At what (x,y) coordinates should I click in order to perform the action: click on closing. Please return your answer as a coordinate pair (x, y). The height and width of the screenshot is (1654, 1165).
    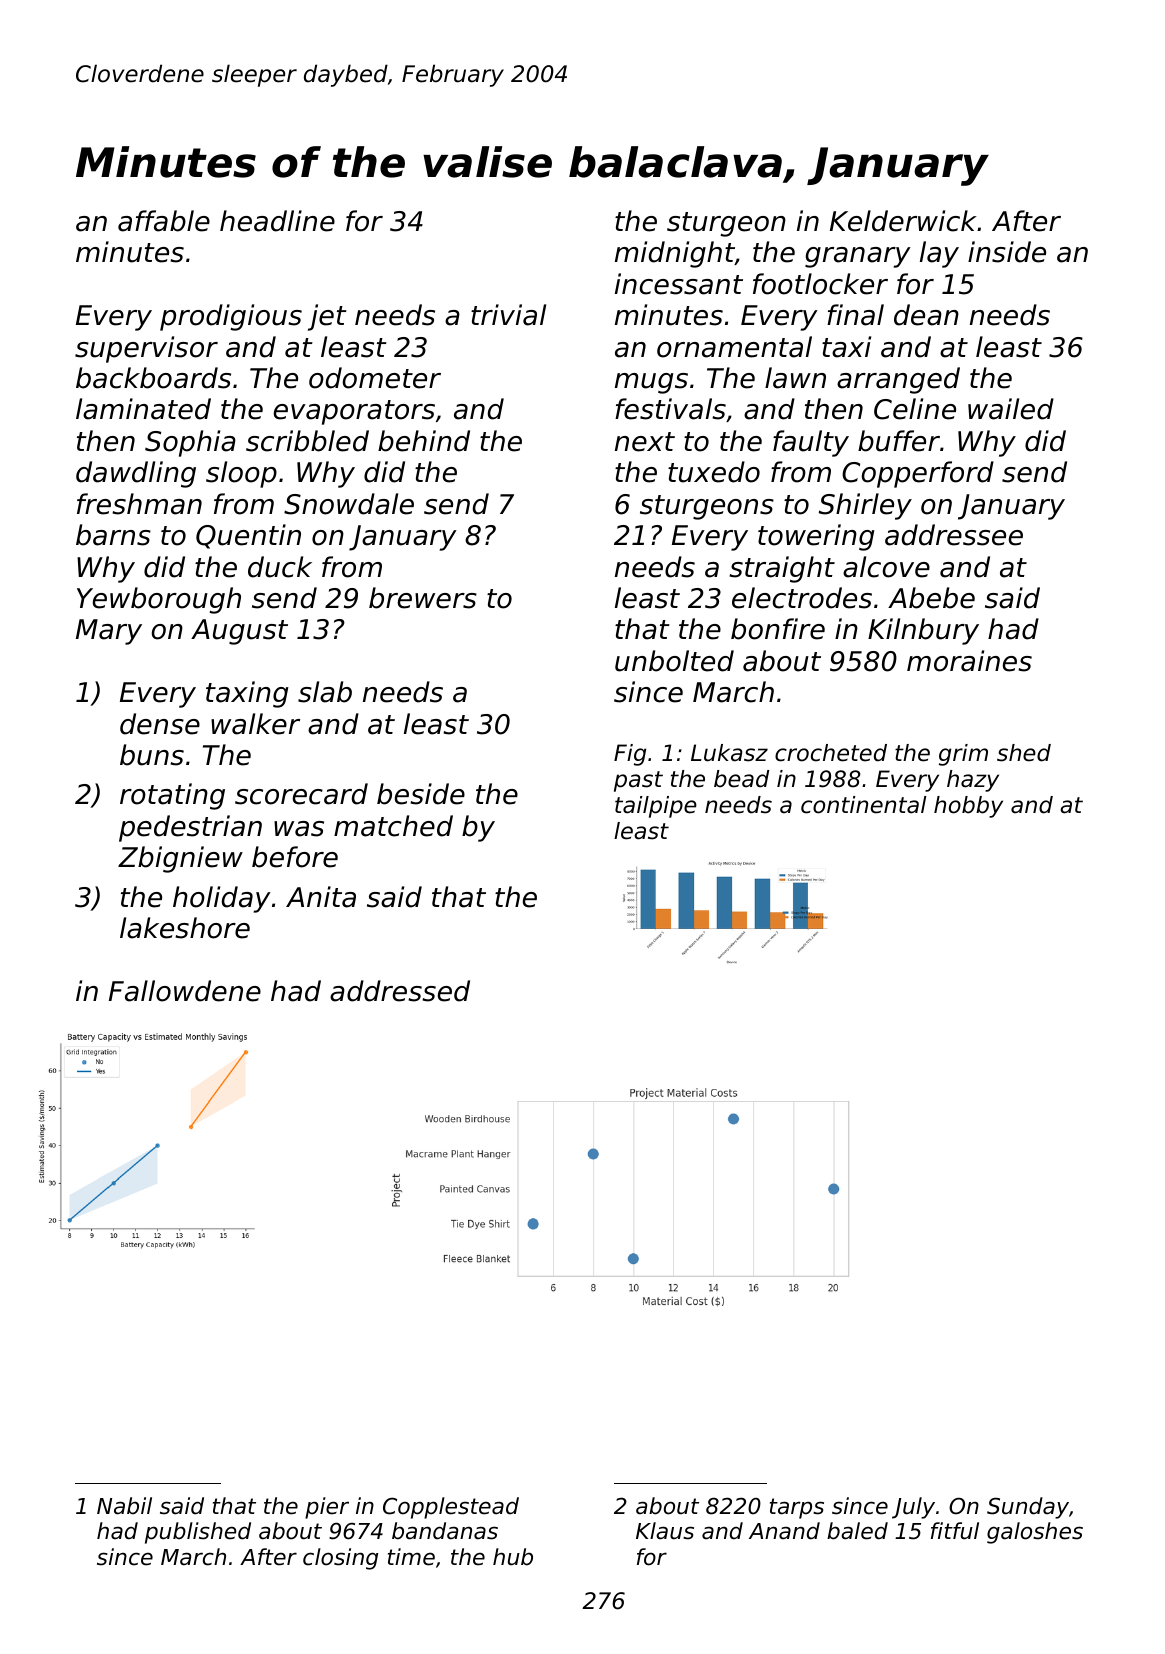
    Looking at the image, I should click on (340, 1559).
